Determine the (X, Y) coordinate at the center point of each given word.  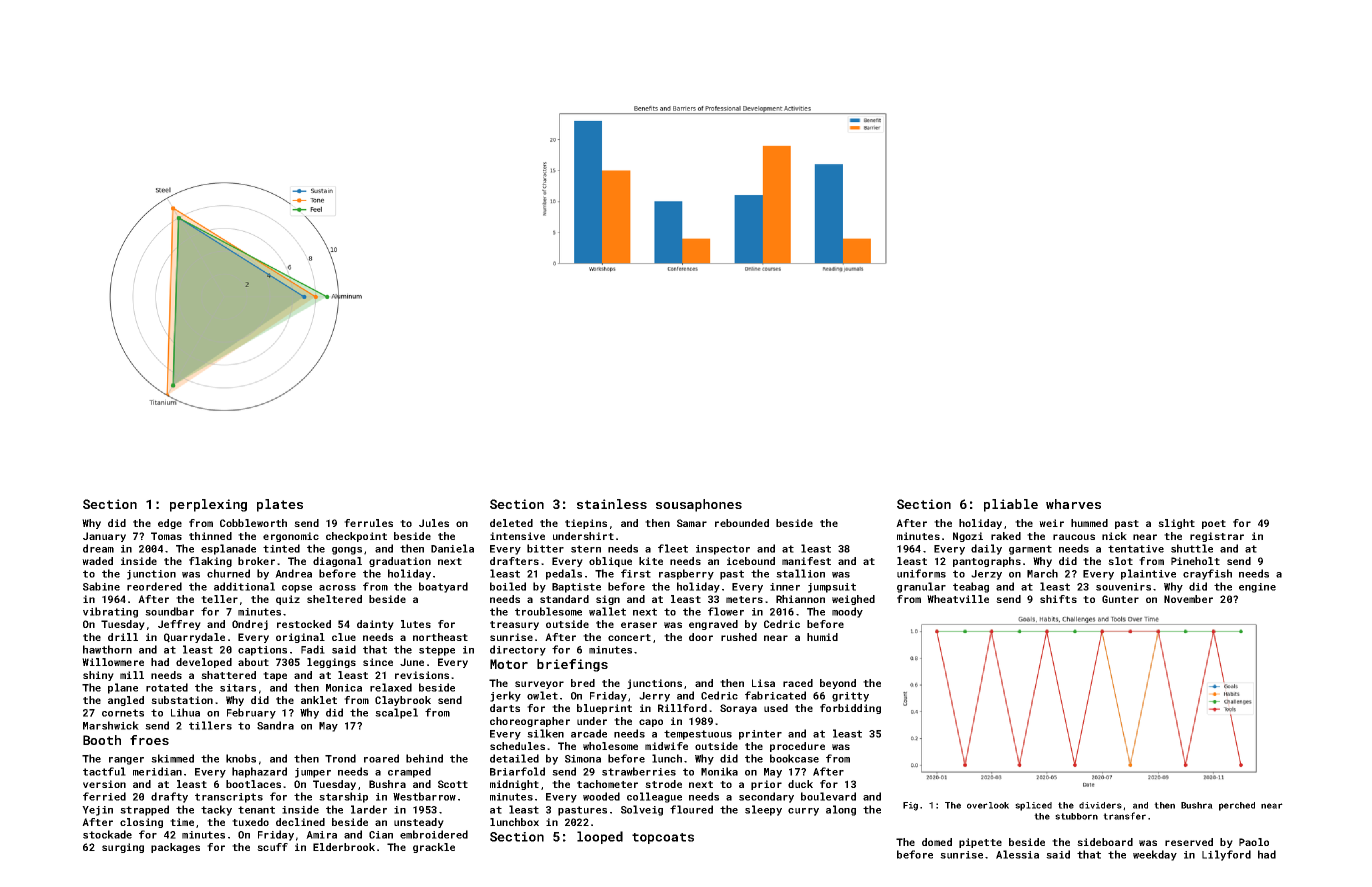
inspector (723, 550)
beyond (838, 684)
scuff (272, 847)
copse (297, 589)
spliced (1033, 806)
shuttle (1192, 548)
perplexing (208, 505)
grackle (434, 848)
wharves (1073, 504)
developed (204, 663)
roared (381, 758)
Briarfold (517, 771)
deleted (511, 523)
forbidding (850, 709)
